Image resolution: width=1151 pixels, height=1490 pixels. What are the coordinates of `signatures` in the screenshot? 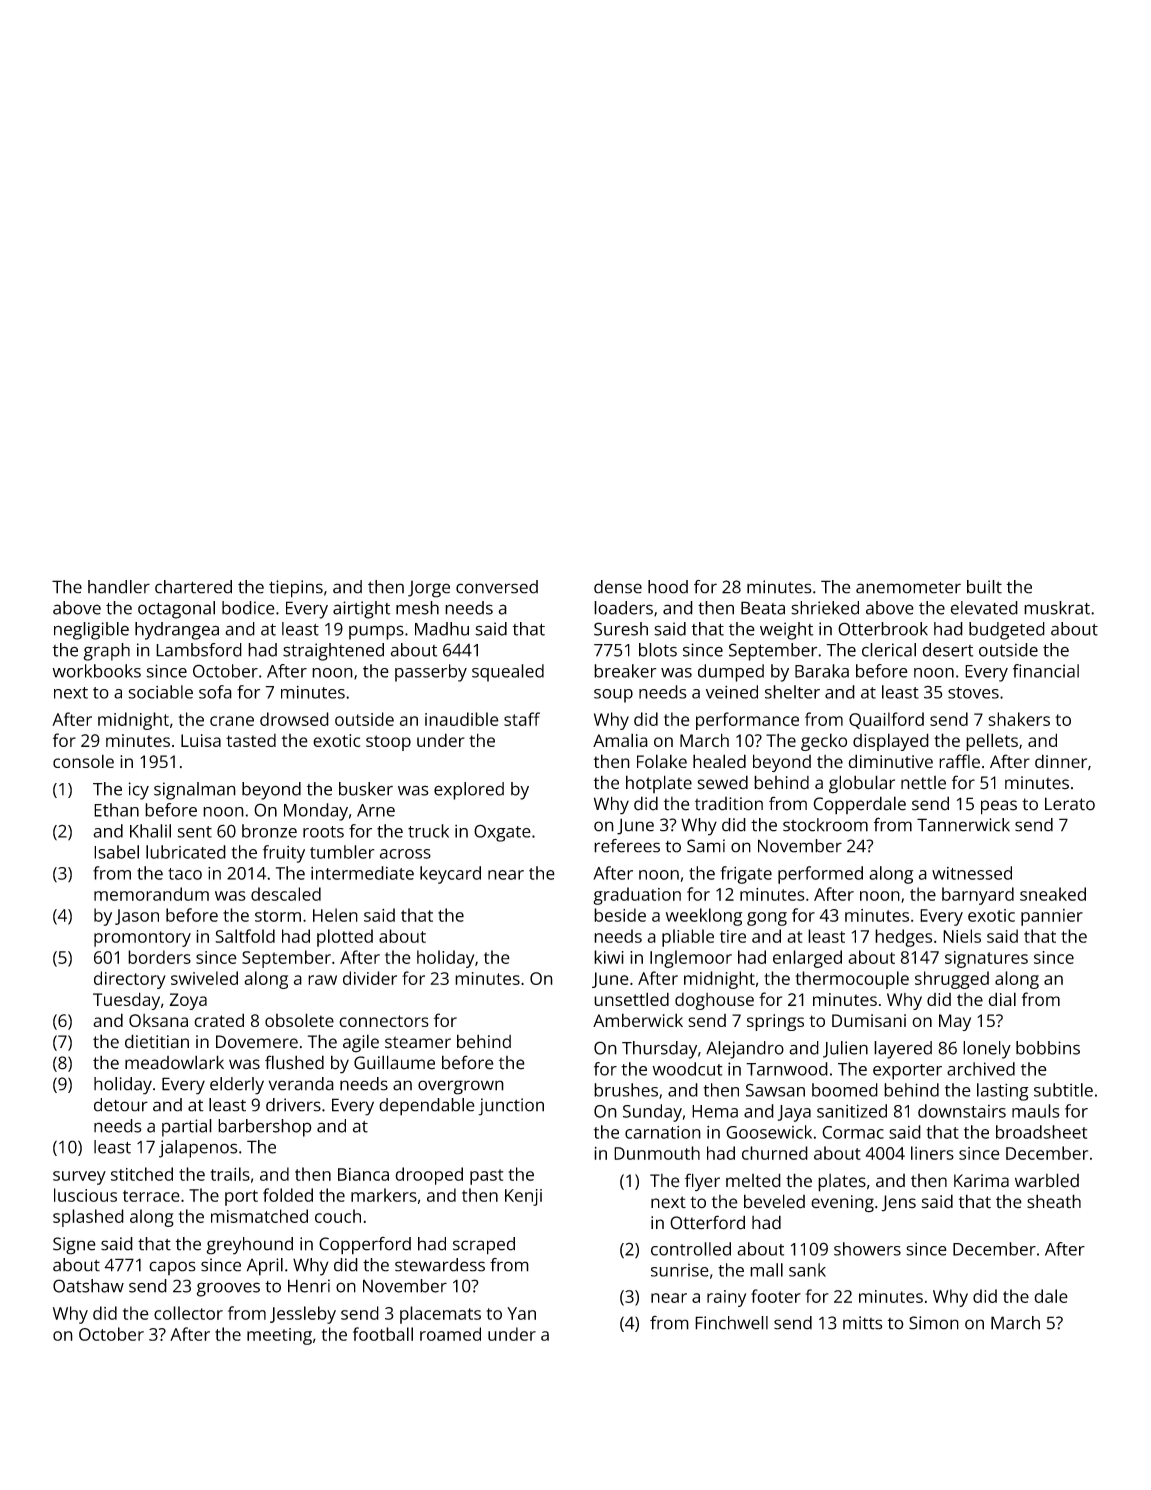 It's located at (986, 959).
